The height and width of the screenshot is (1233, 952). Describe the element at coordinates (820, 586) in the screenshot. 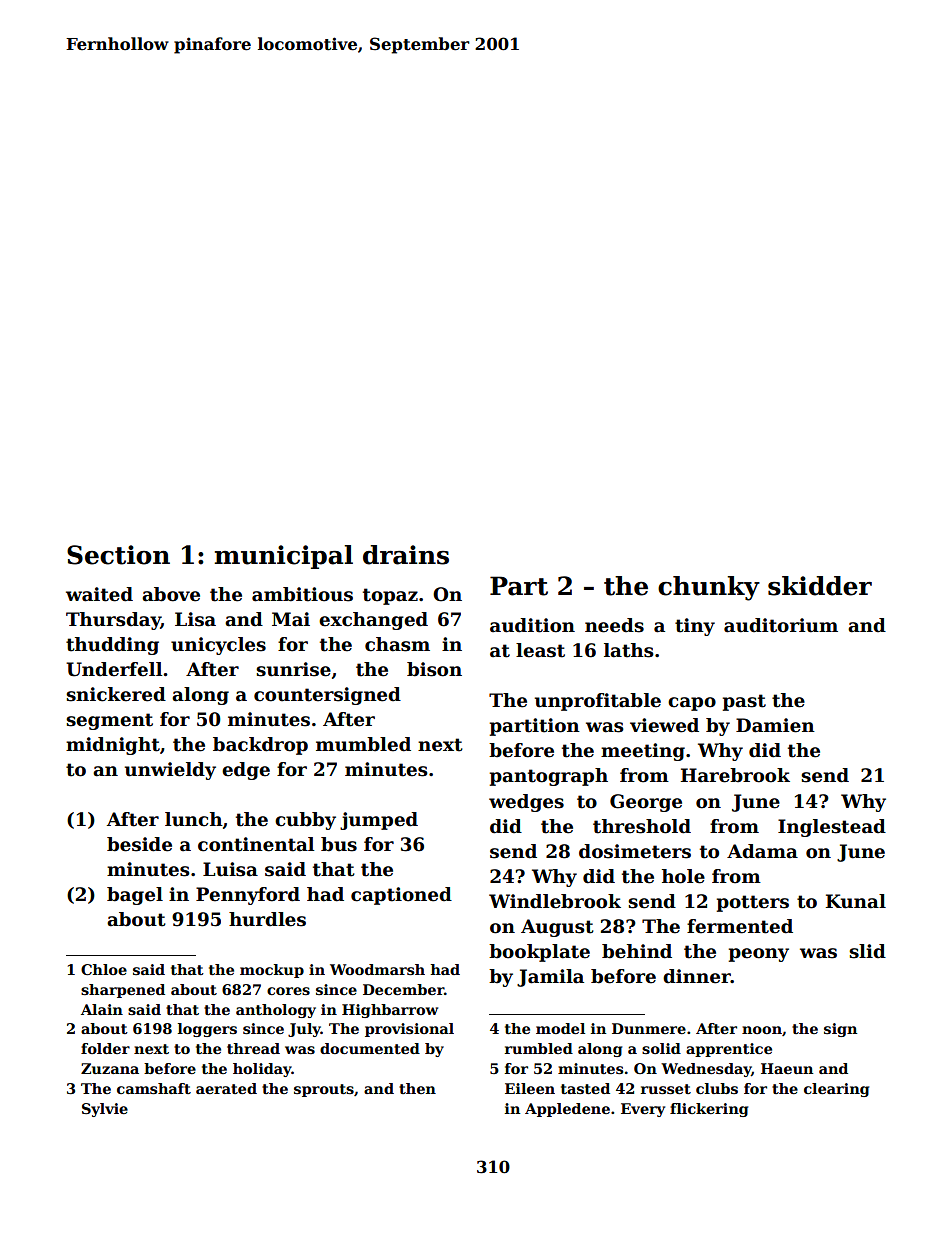

I see `skidder` at that location.
